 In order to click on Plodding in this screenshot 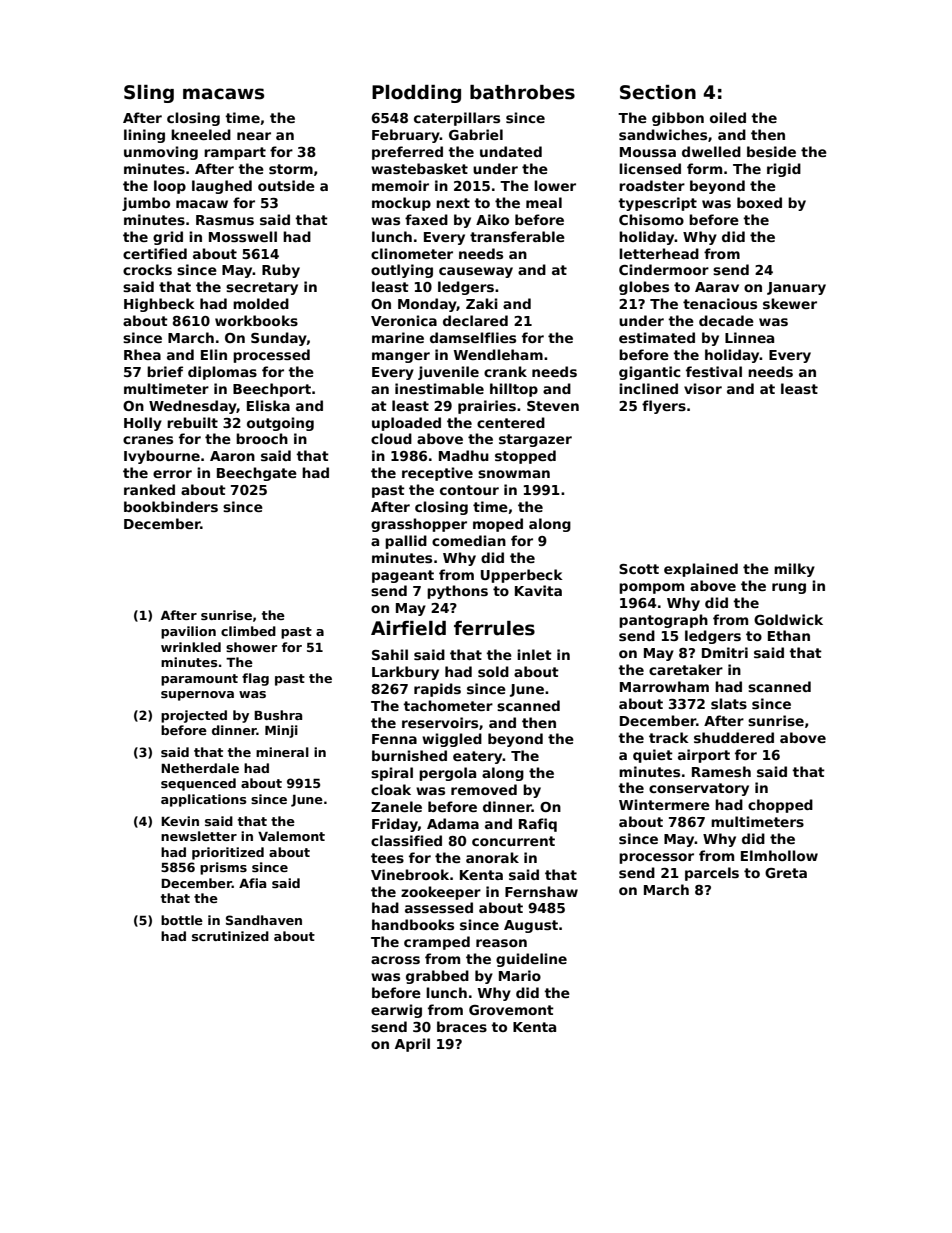, I will do `click(416, 94)`.
